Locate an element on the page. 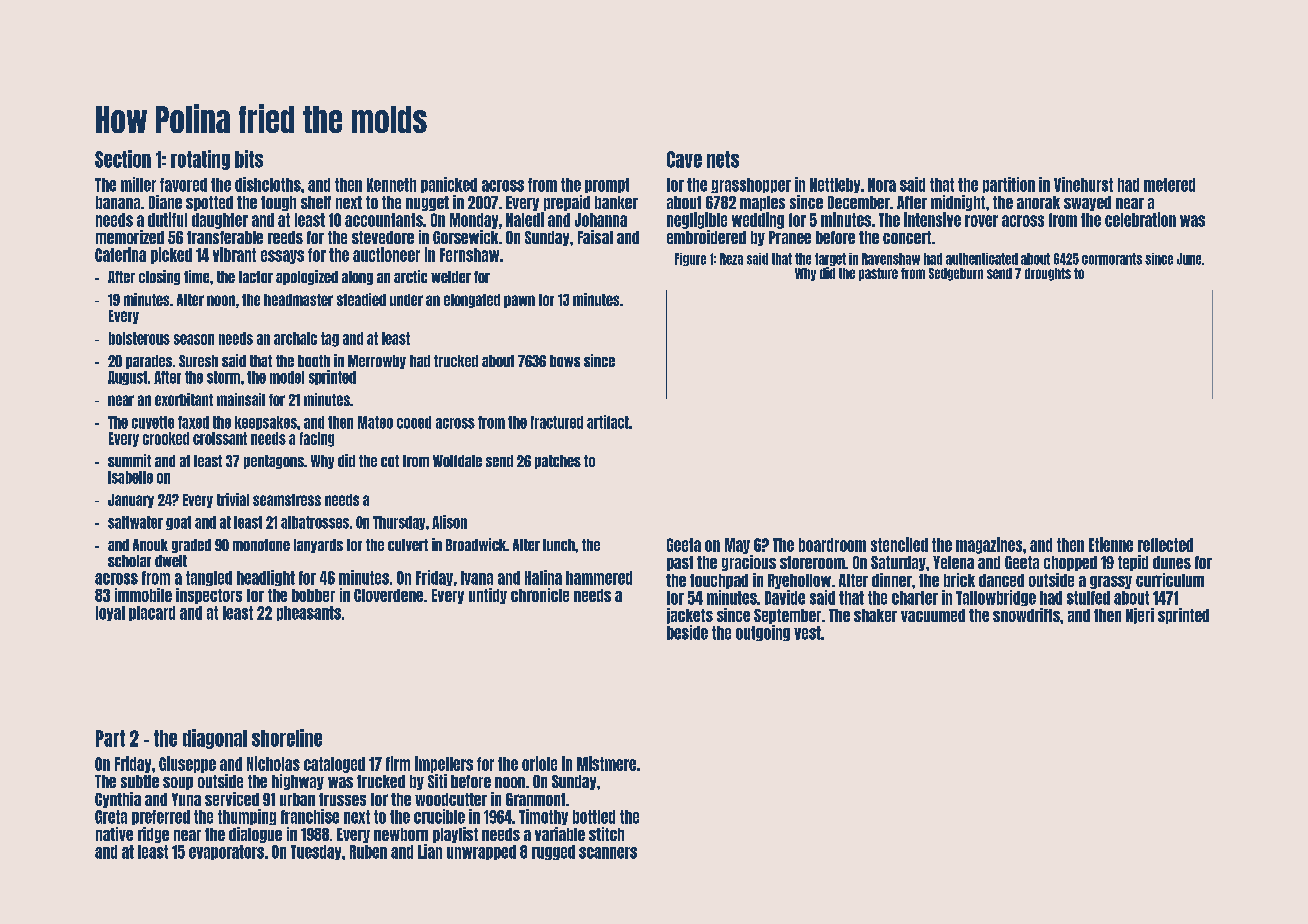 Image resolution: width=1308 pixels, height=924 pixels. outgoing is located at coordinates (763, 633).
